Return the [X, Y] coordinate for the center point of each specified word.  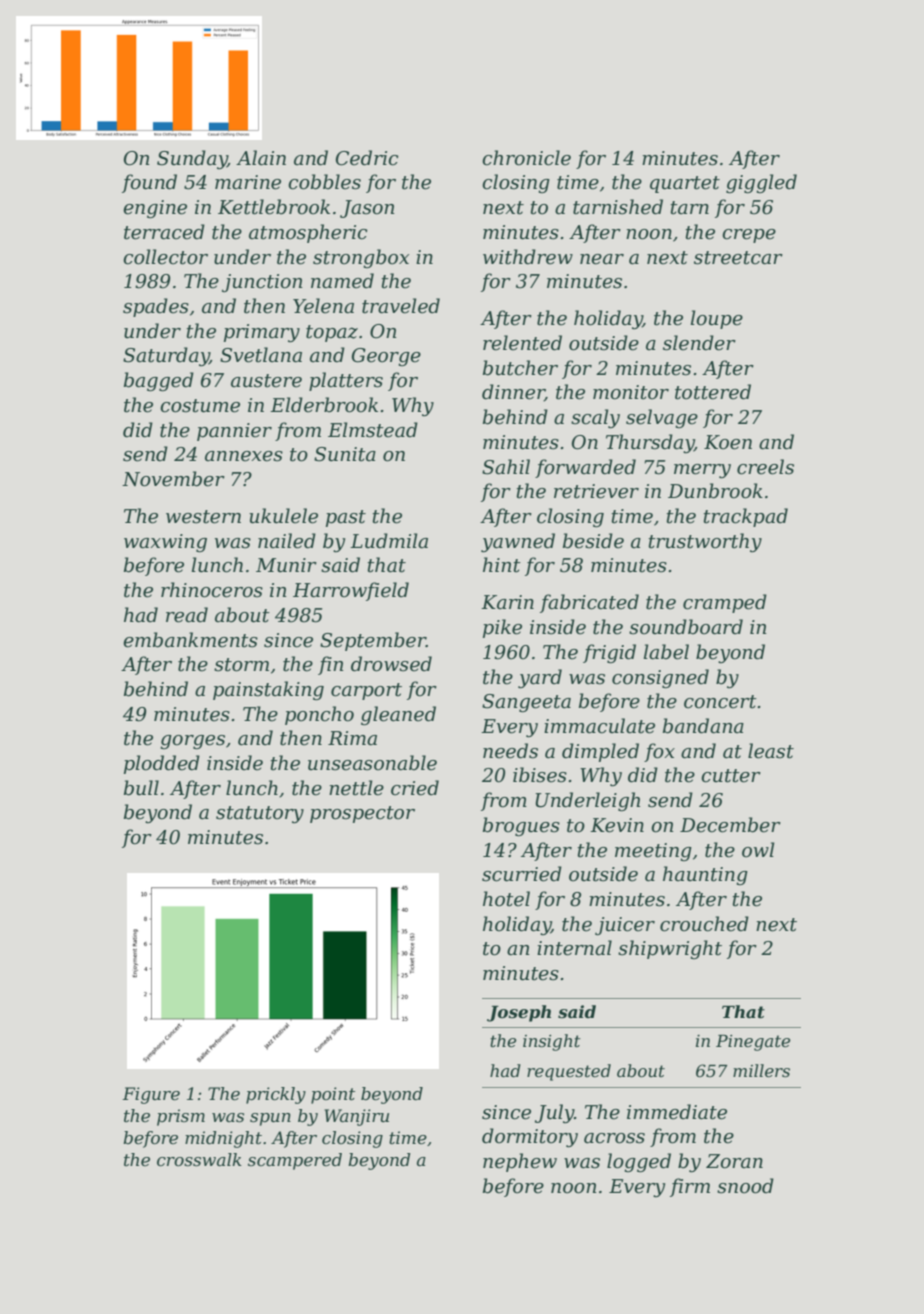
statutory [260, 814]
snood [745, 1186]
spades [156, 307]
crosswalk [199, 1159]
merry [702, 471]
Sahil [506, 467]
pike [502, 628]
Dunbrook [715, 491]
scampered [295, 1161]
